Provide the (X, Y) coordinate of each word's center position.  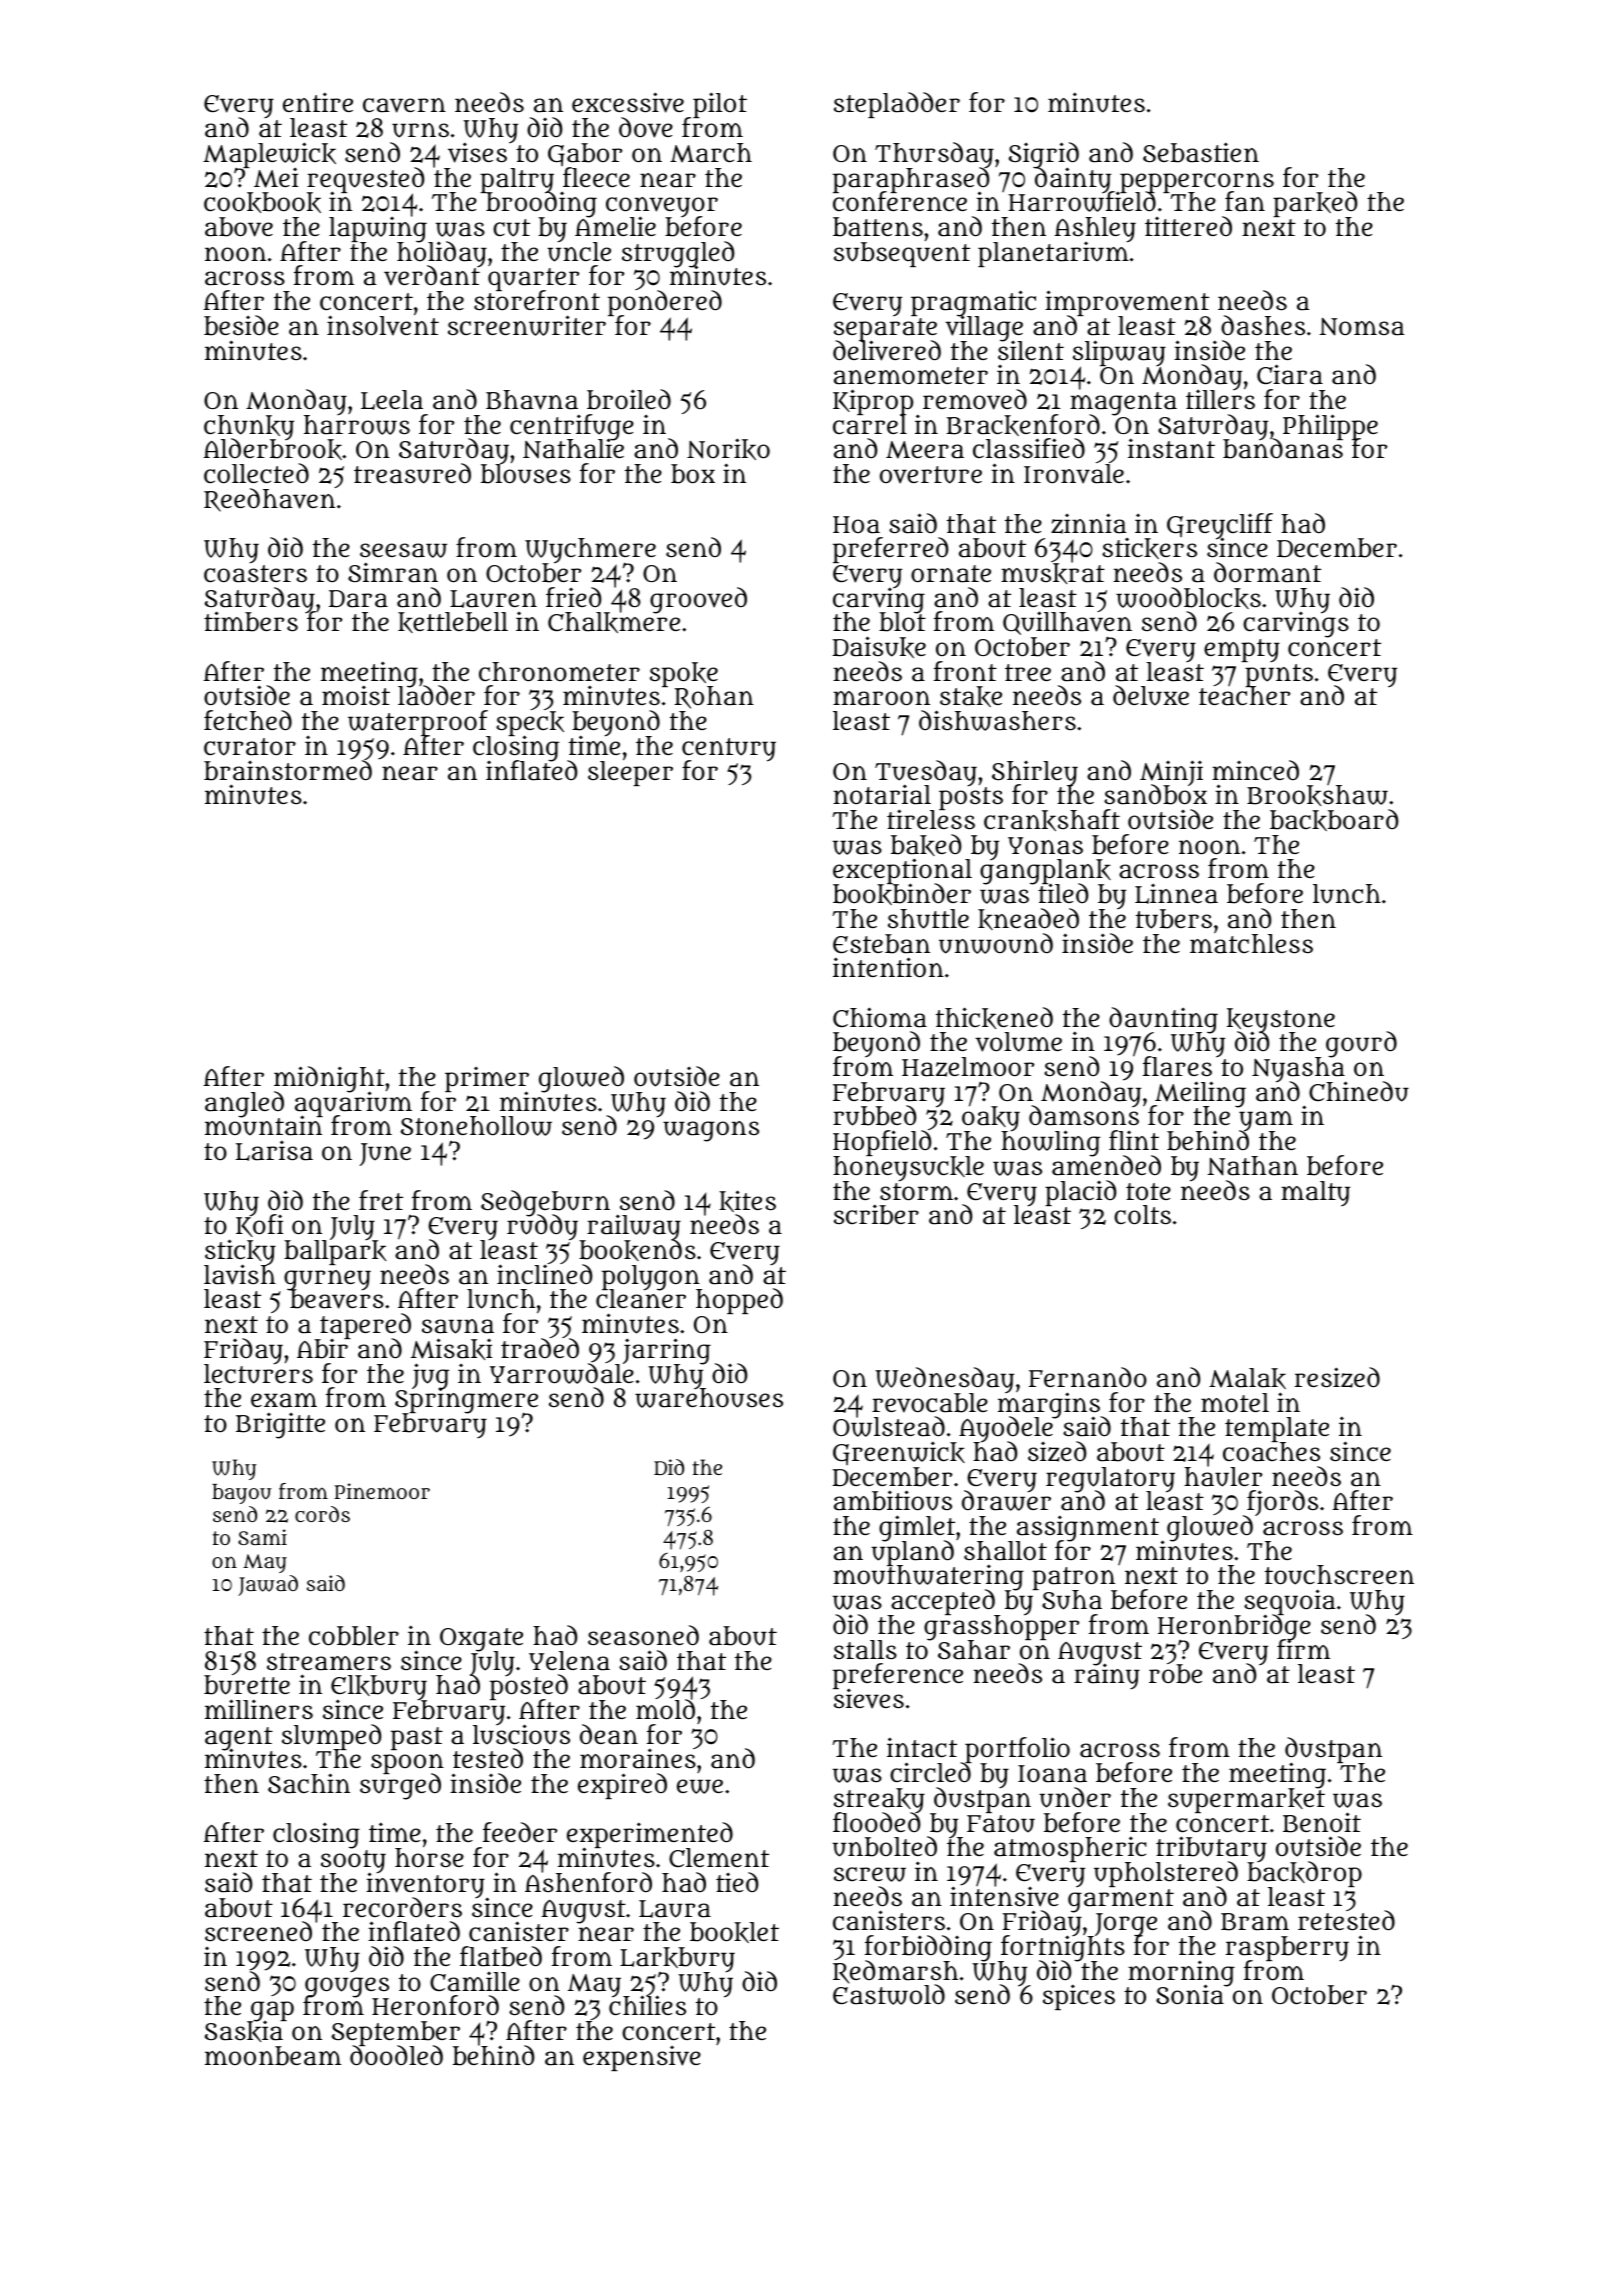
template (1277, 1430)
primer (487, 1079)
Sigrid (1044, 155)
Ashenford (588, 1882)
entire (318, 102)
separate (885, 329)
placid (1080, 1193)
